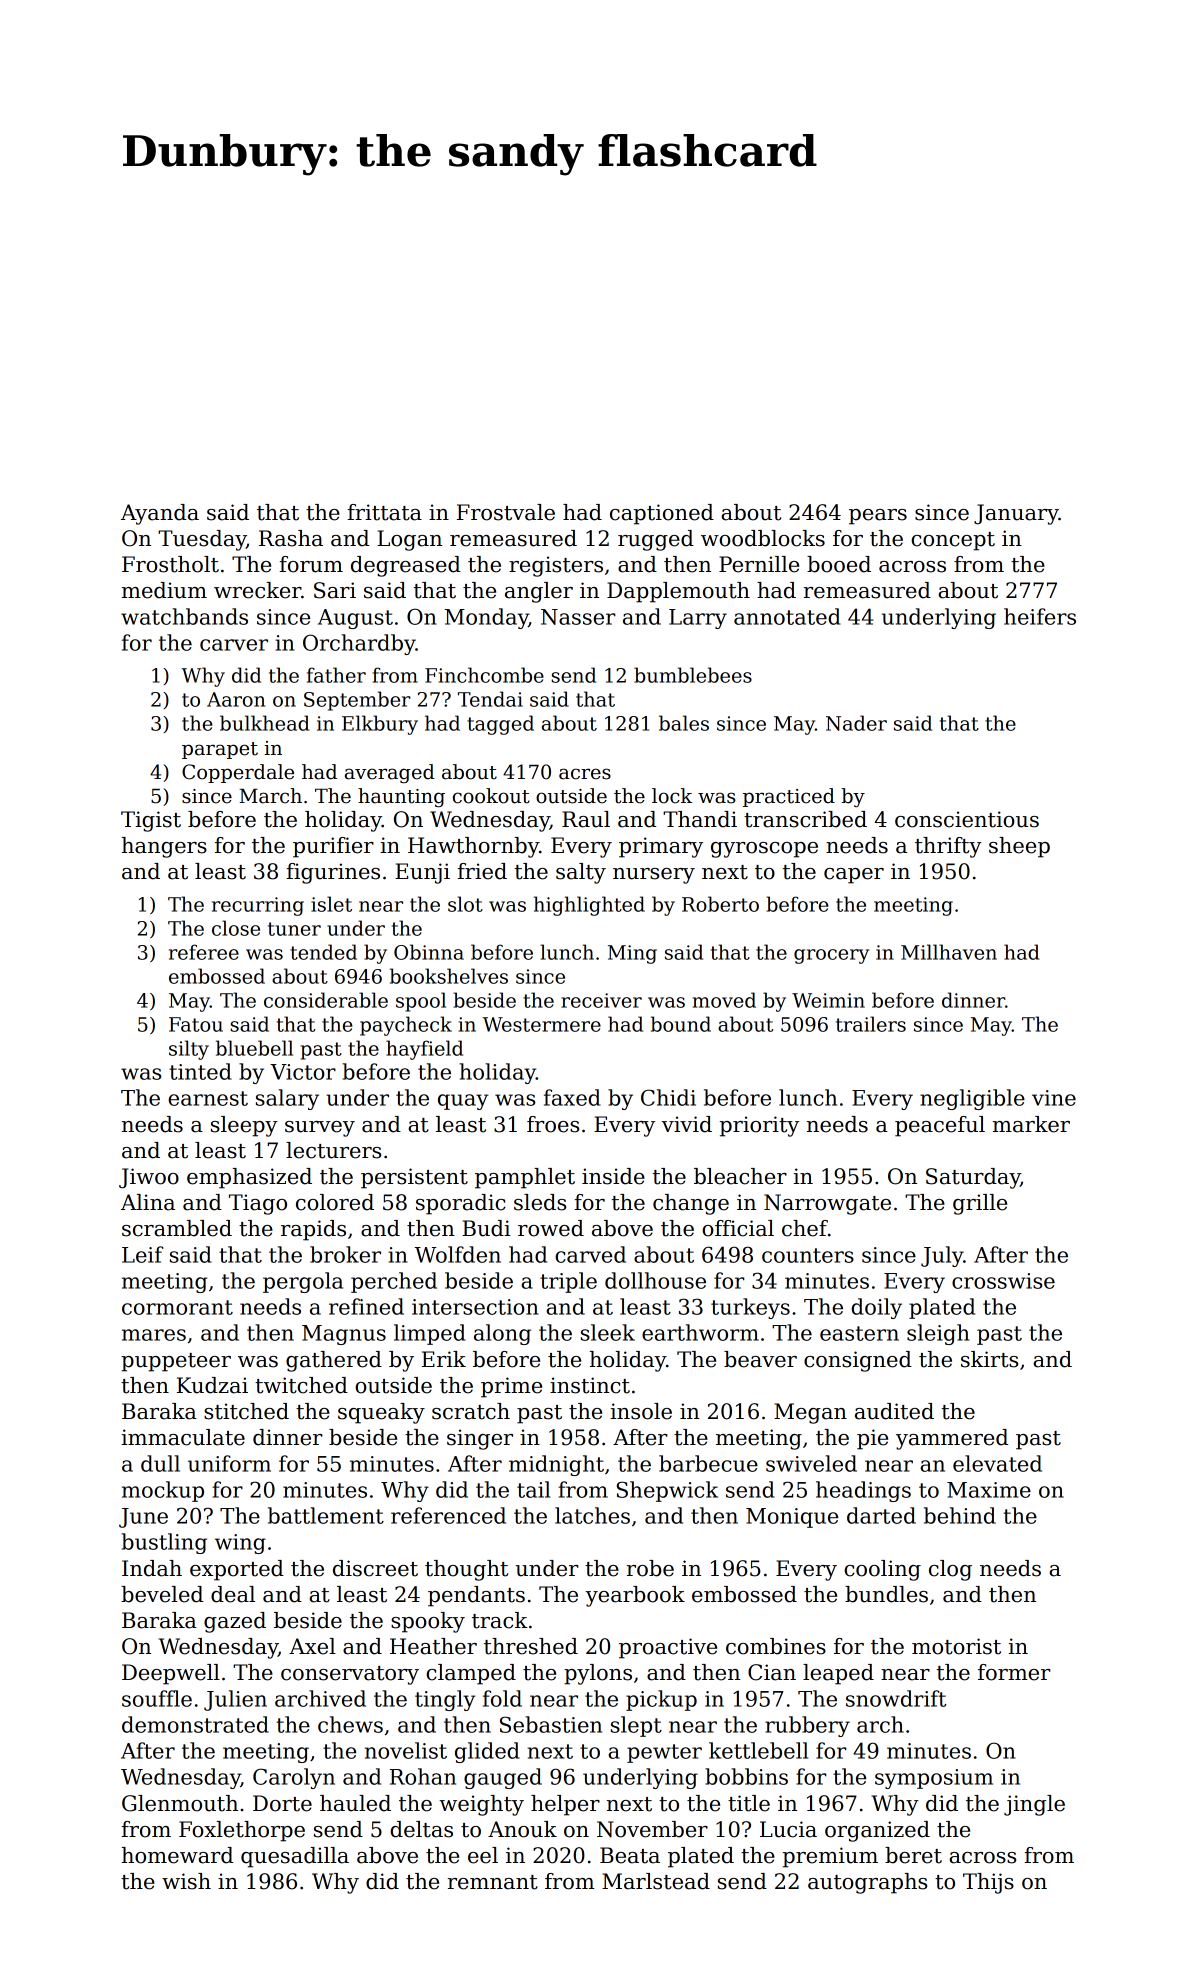 The width and height of the screenshot is (1199, 1975). I want to click on autographs, so click(867, 1883).
